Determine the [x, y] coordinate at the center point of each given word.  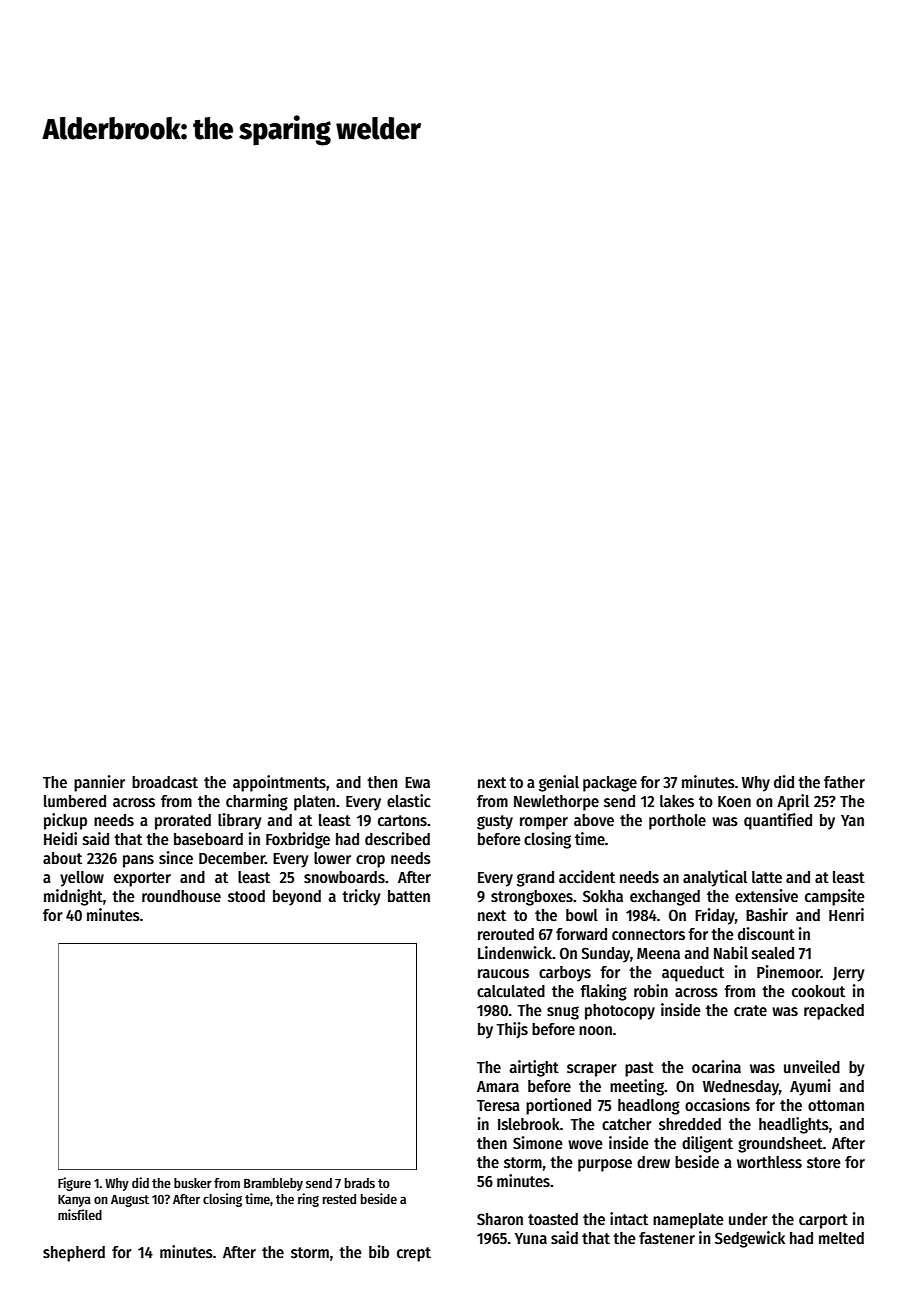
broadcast [165, 782]
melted [841, 1238]
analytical [715, 878]
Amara [498, 1086]
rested [339, 1199]
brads [360, 1183]
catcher [627, 1124]
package [610, 784]
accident [587, 876]
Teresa [498, 1106]
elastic [409, 801]
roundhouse [181, 896]
